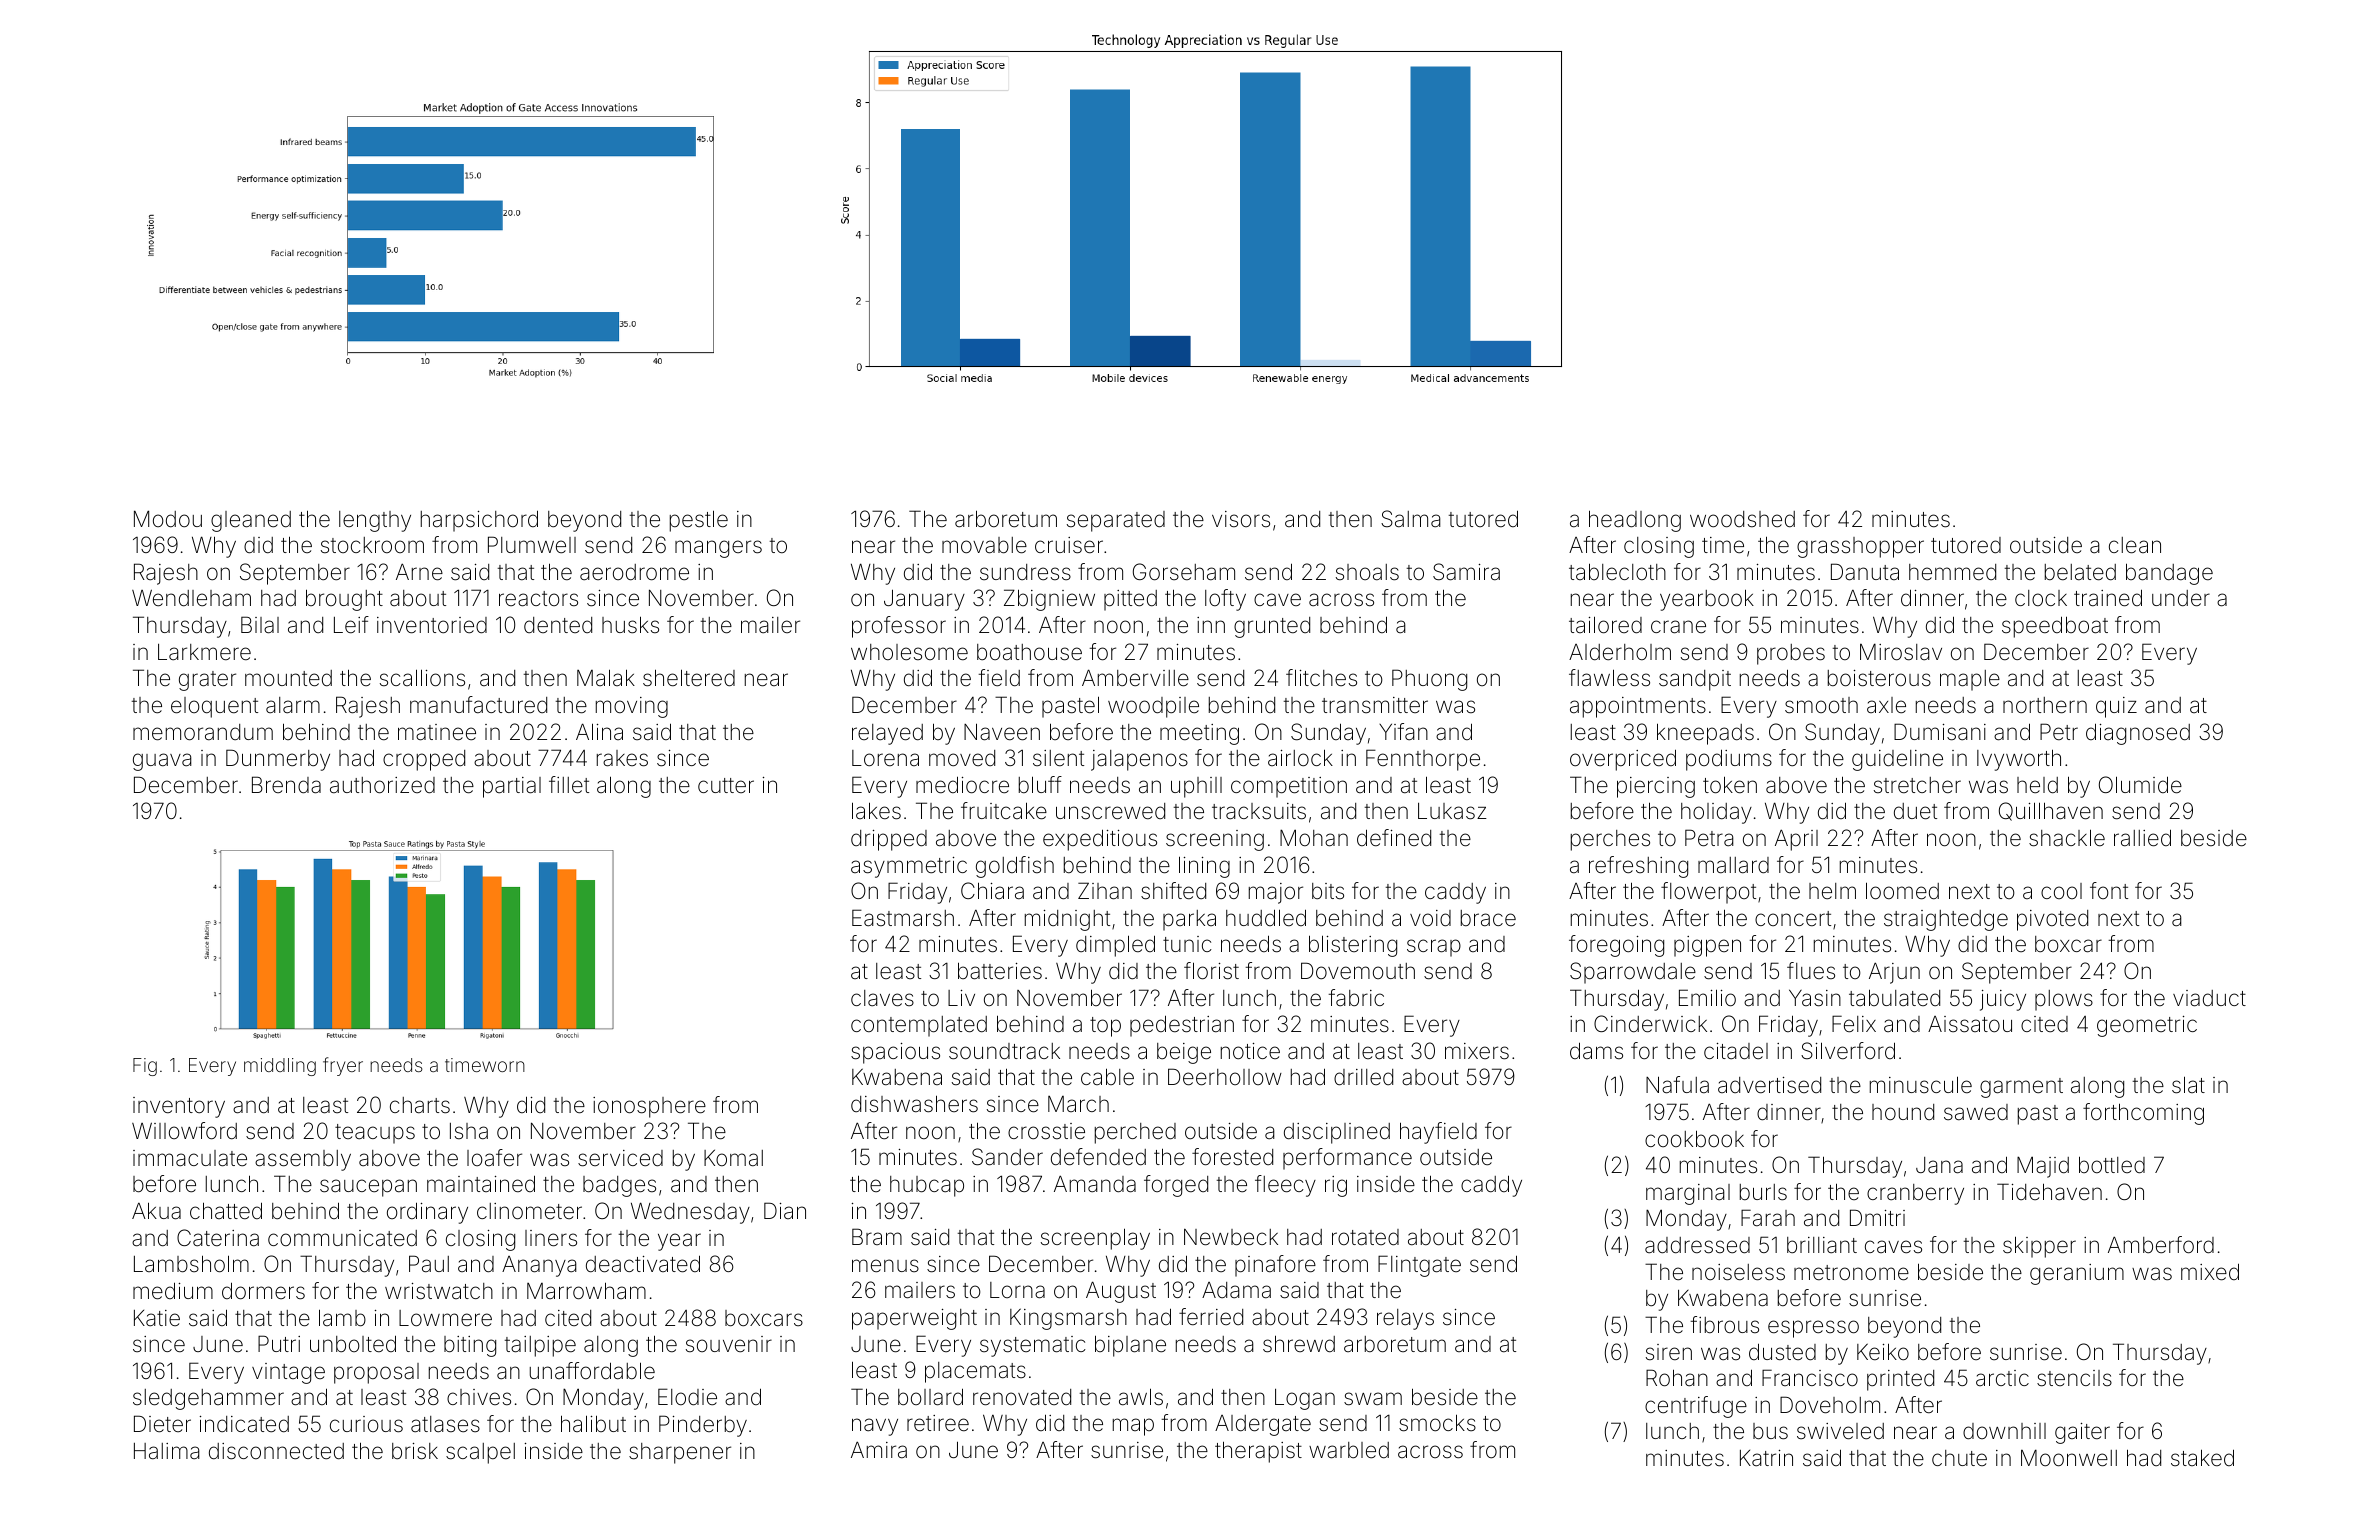 This page has width=2380, height=1540. What do you see at coordinates (191, 598) in the page?
I see `Wendleham` at bounding box center [191, 598].
